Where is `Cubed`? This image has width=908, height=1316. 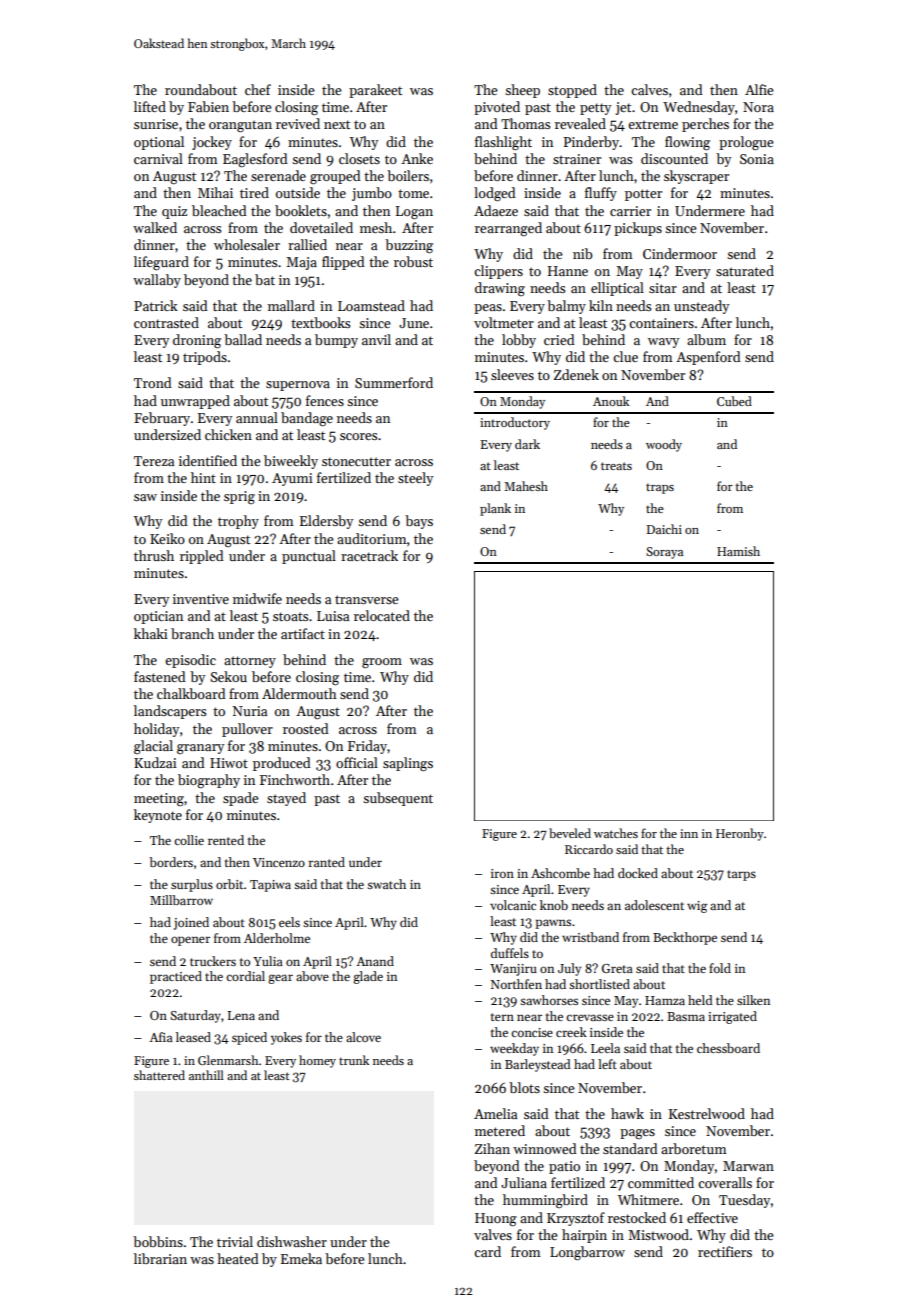
Cubed is located at coordinates (734, 401).
